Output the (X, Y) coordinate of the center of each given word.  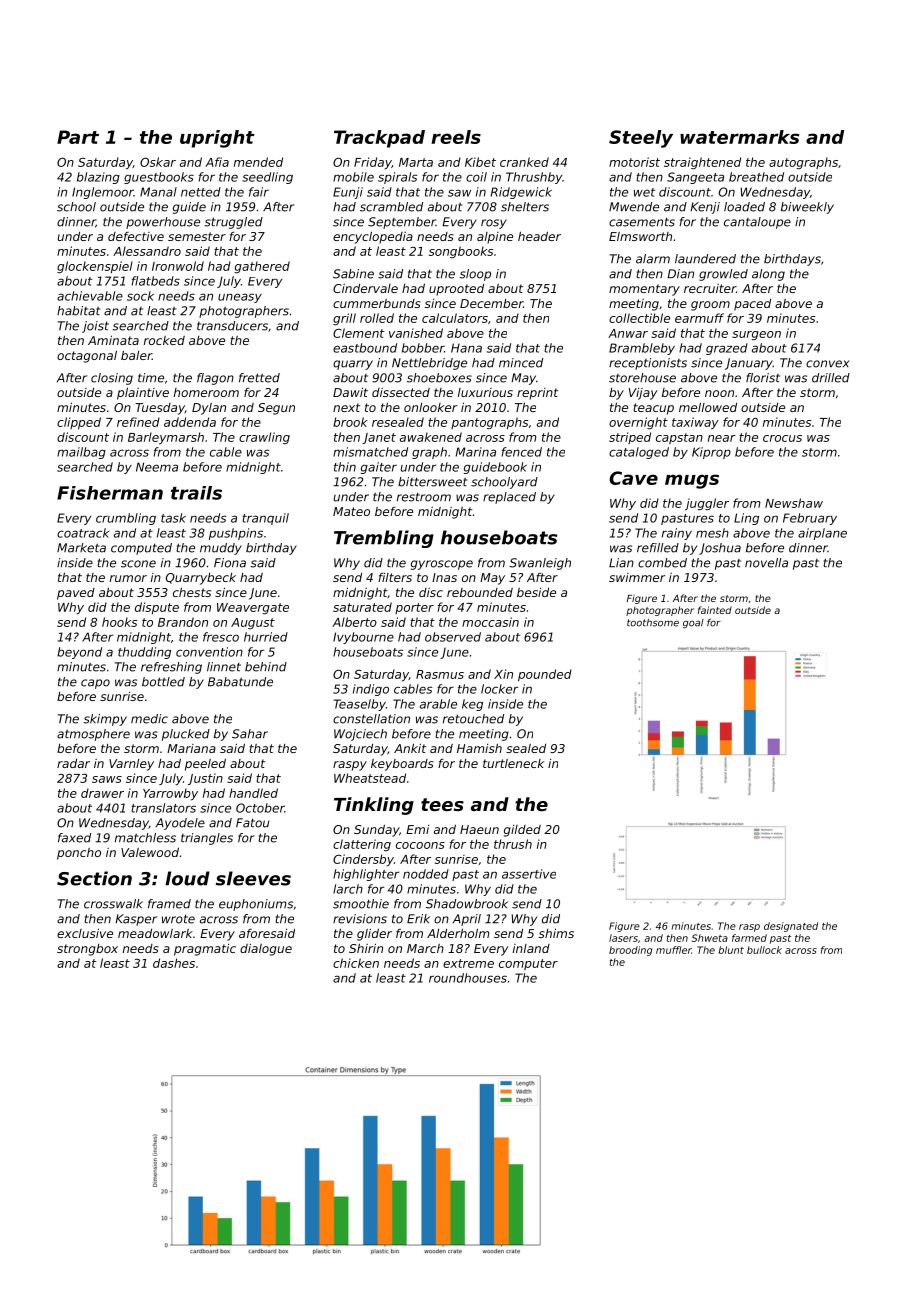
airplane (822, 534)
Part (78, 137)
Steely (641, 139)
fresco (221, 637)
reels (456, 137)
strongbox (87, 950)
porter (414, 608)
